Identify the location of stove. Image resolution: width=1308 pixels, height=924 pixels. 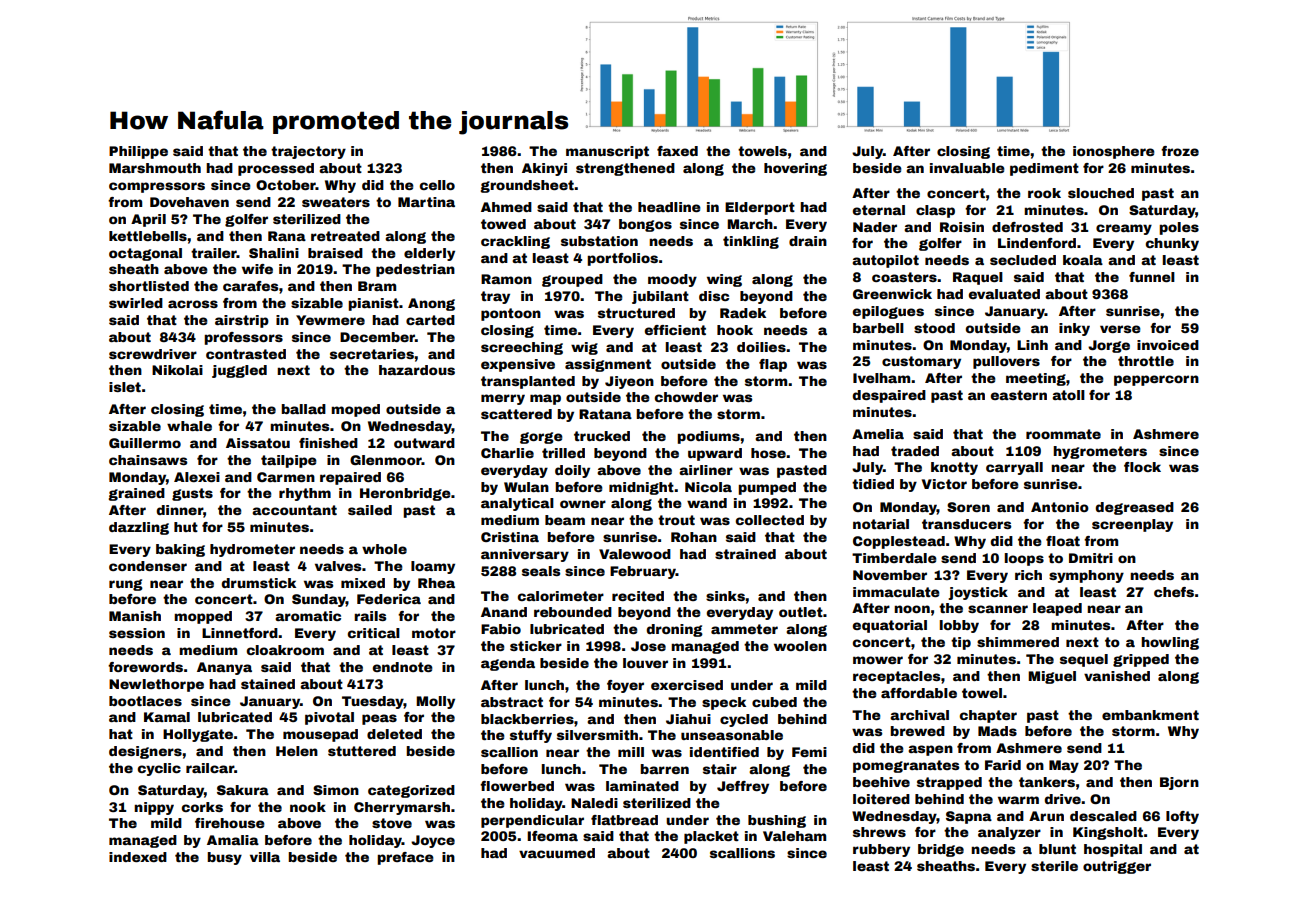
(392, 823).
